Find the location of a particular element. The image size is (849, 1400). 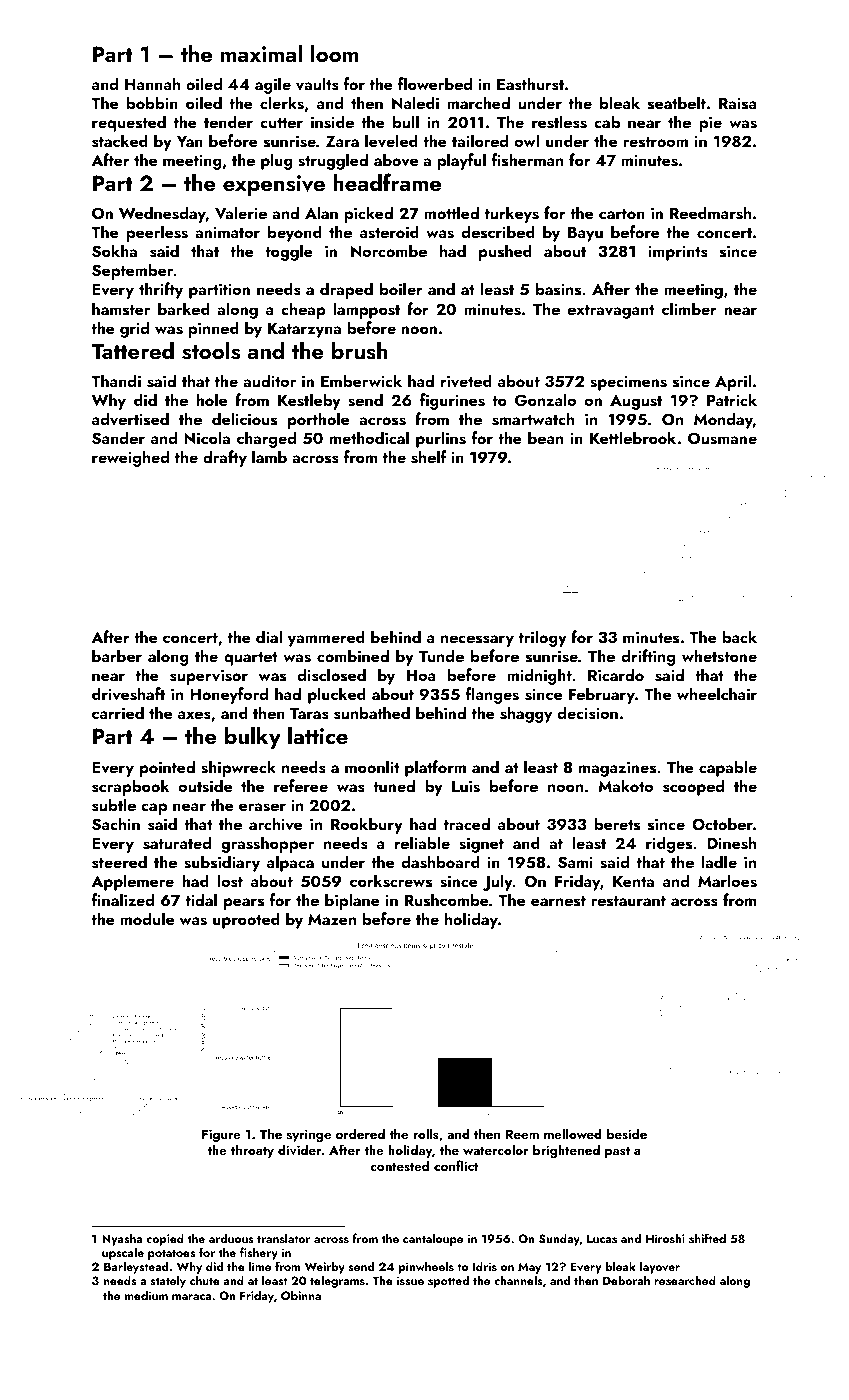

translator is located at coordinates (283, 1238).
